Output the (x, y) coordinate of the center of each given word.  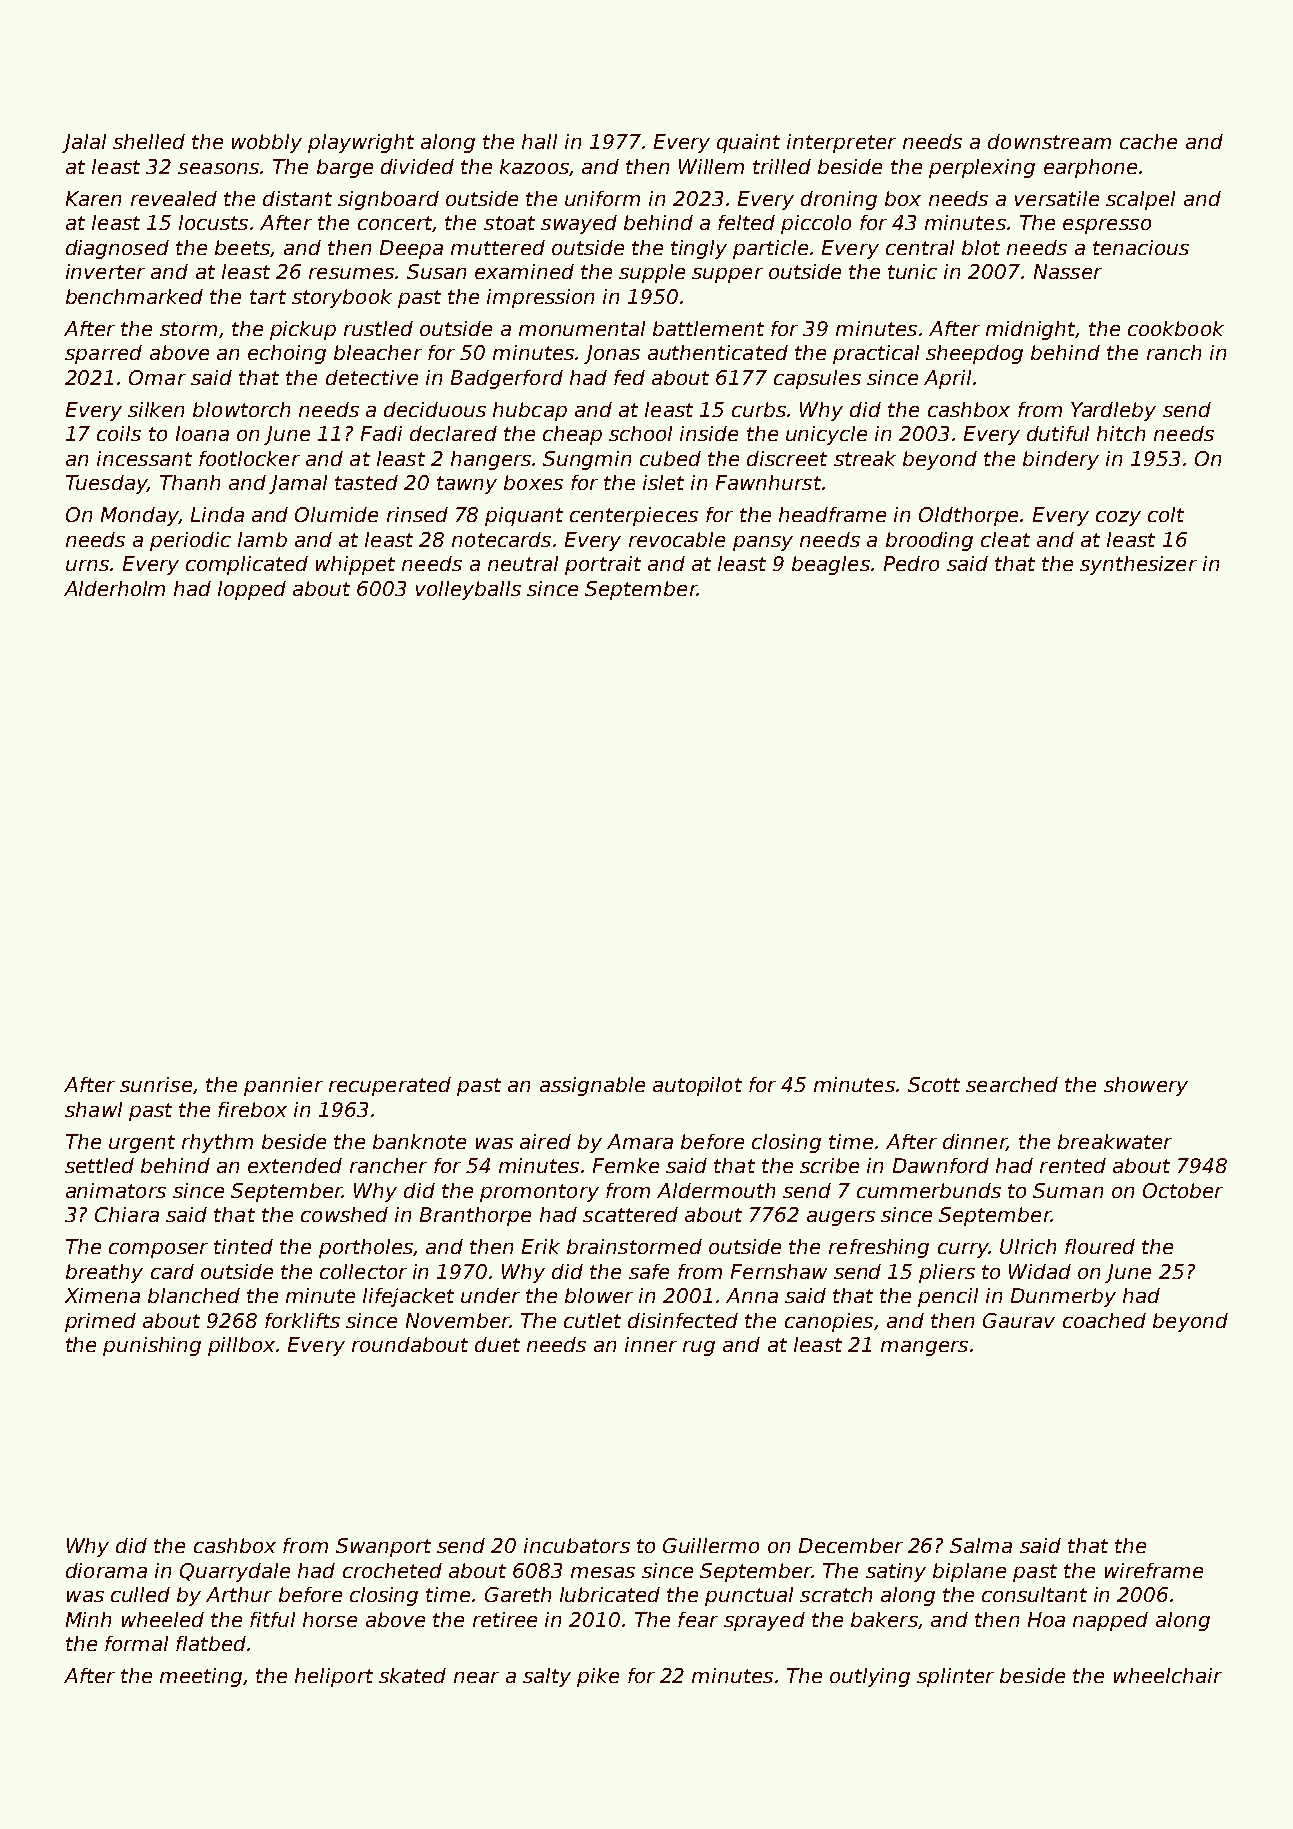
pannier (283, 1086)
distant (297, 198)
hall (539, 141)
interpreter (841, 143)
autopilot (697, 1086)
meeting (201, 1677)
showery (1146, 1086)
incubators (577, 1545)
